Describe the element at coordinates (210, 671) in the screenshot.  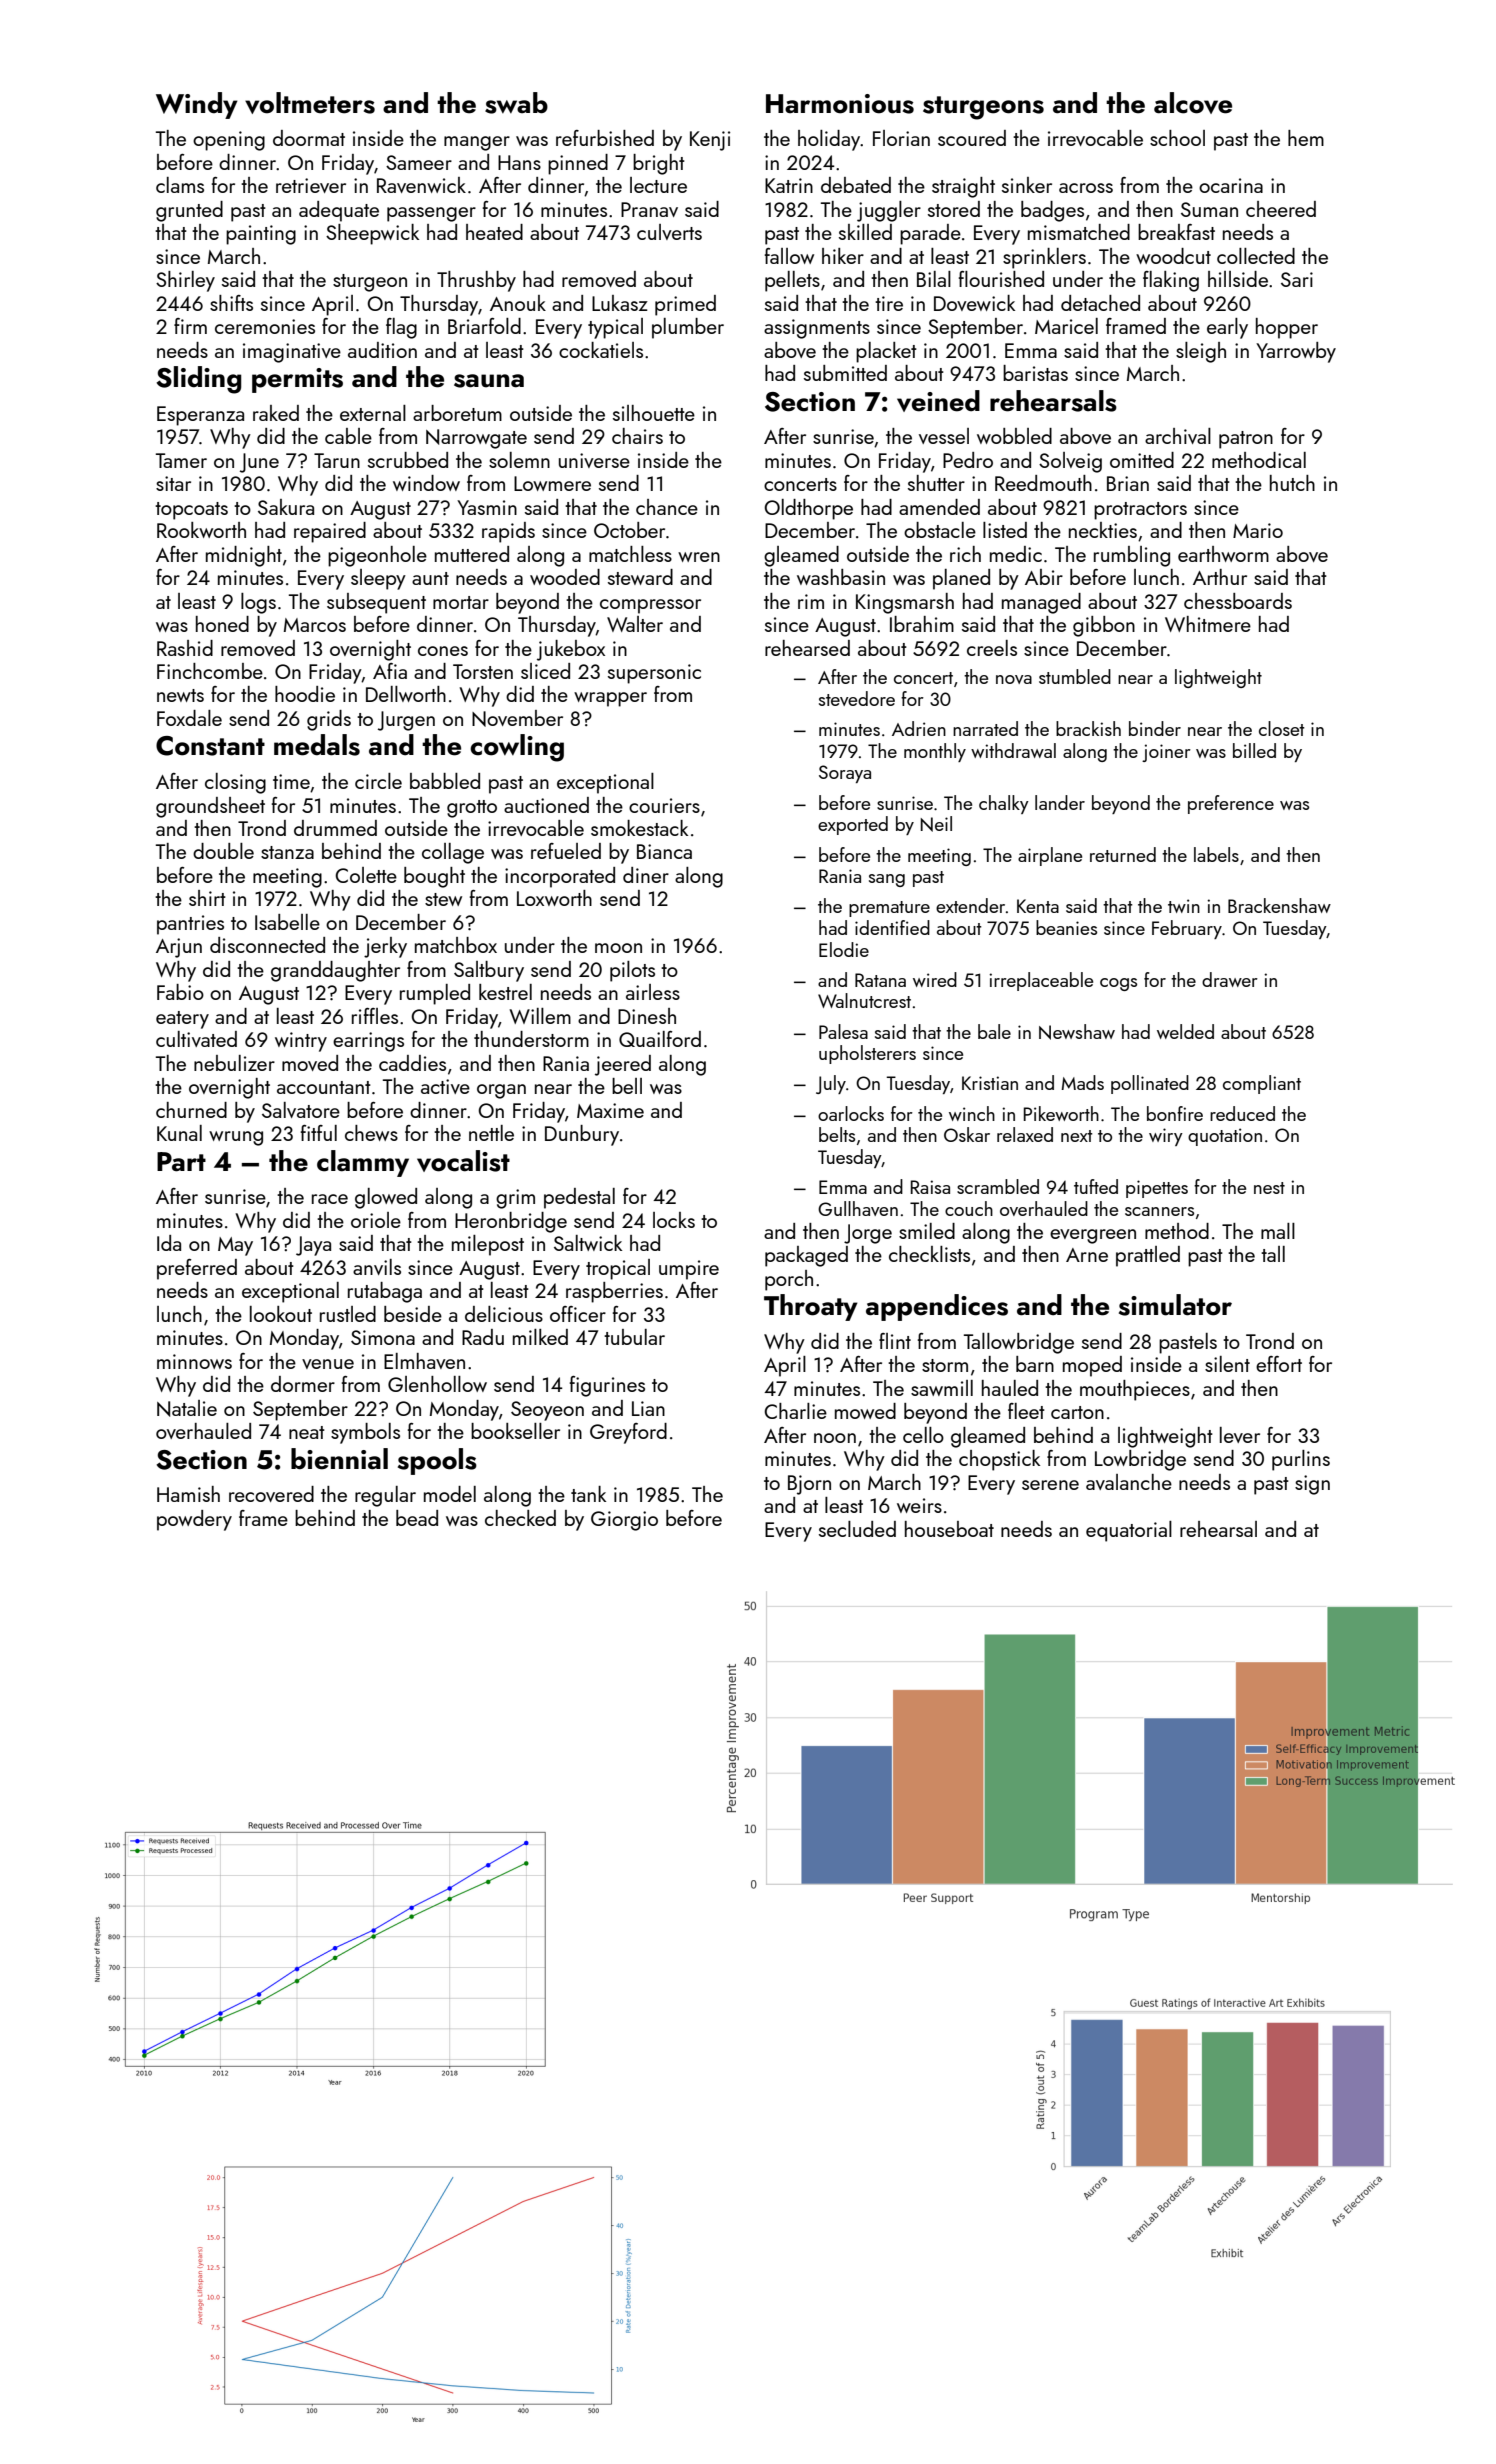
I see `Finchcombe` at that location.
